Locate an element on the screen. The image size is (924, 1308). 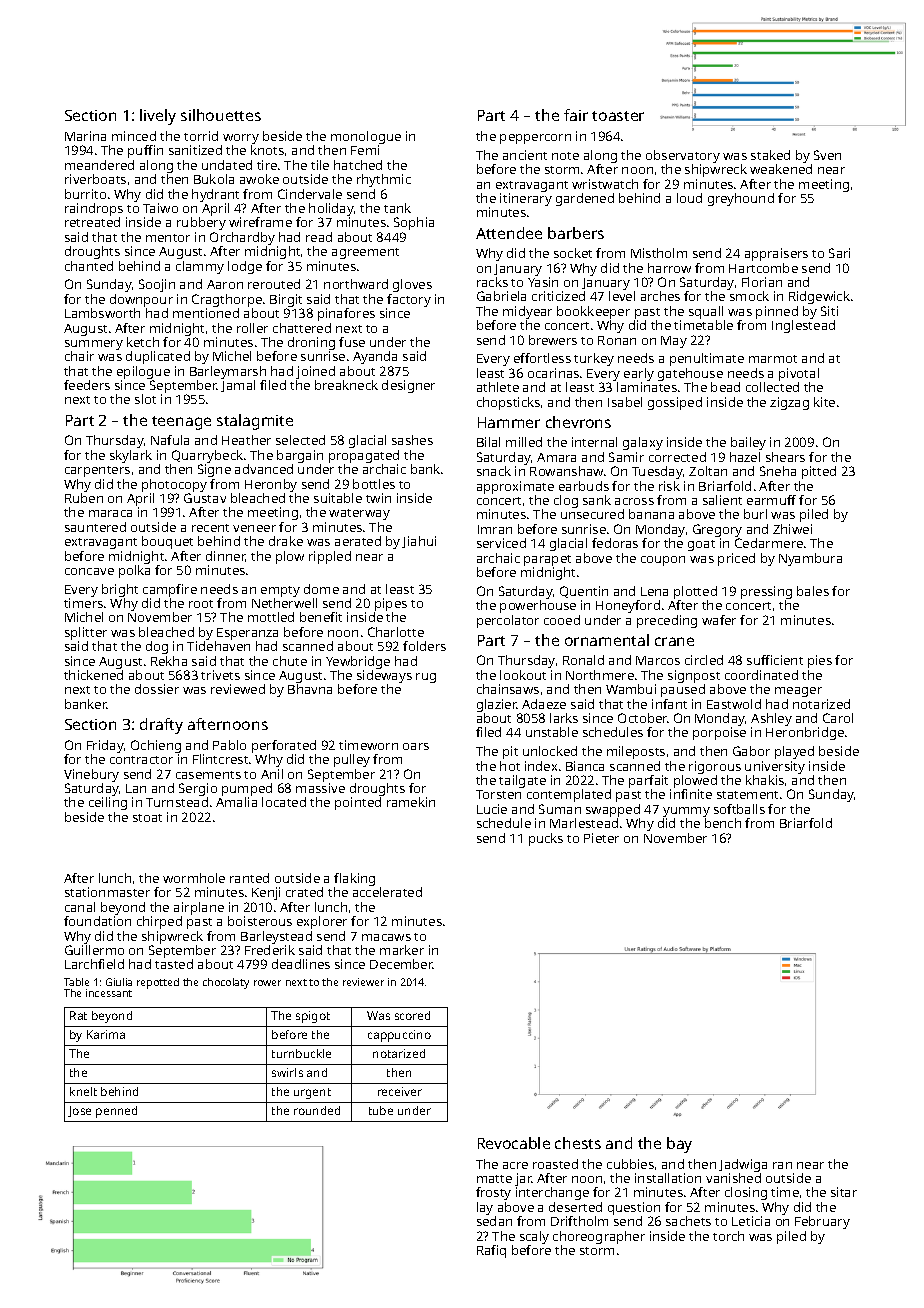
Jose is located at coordinates (79, 1111).
